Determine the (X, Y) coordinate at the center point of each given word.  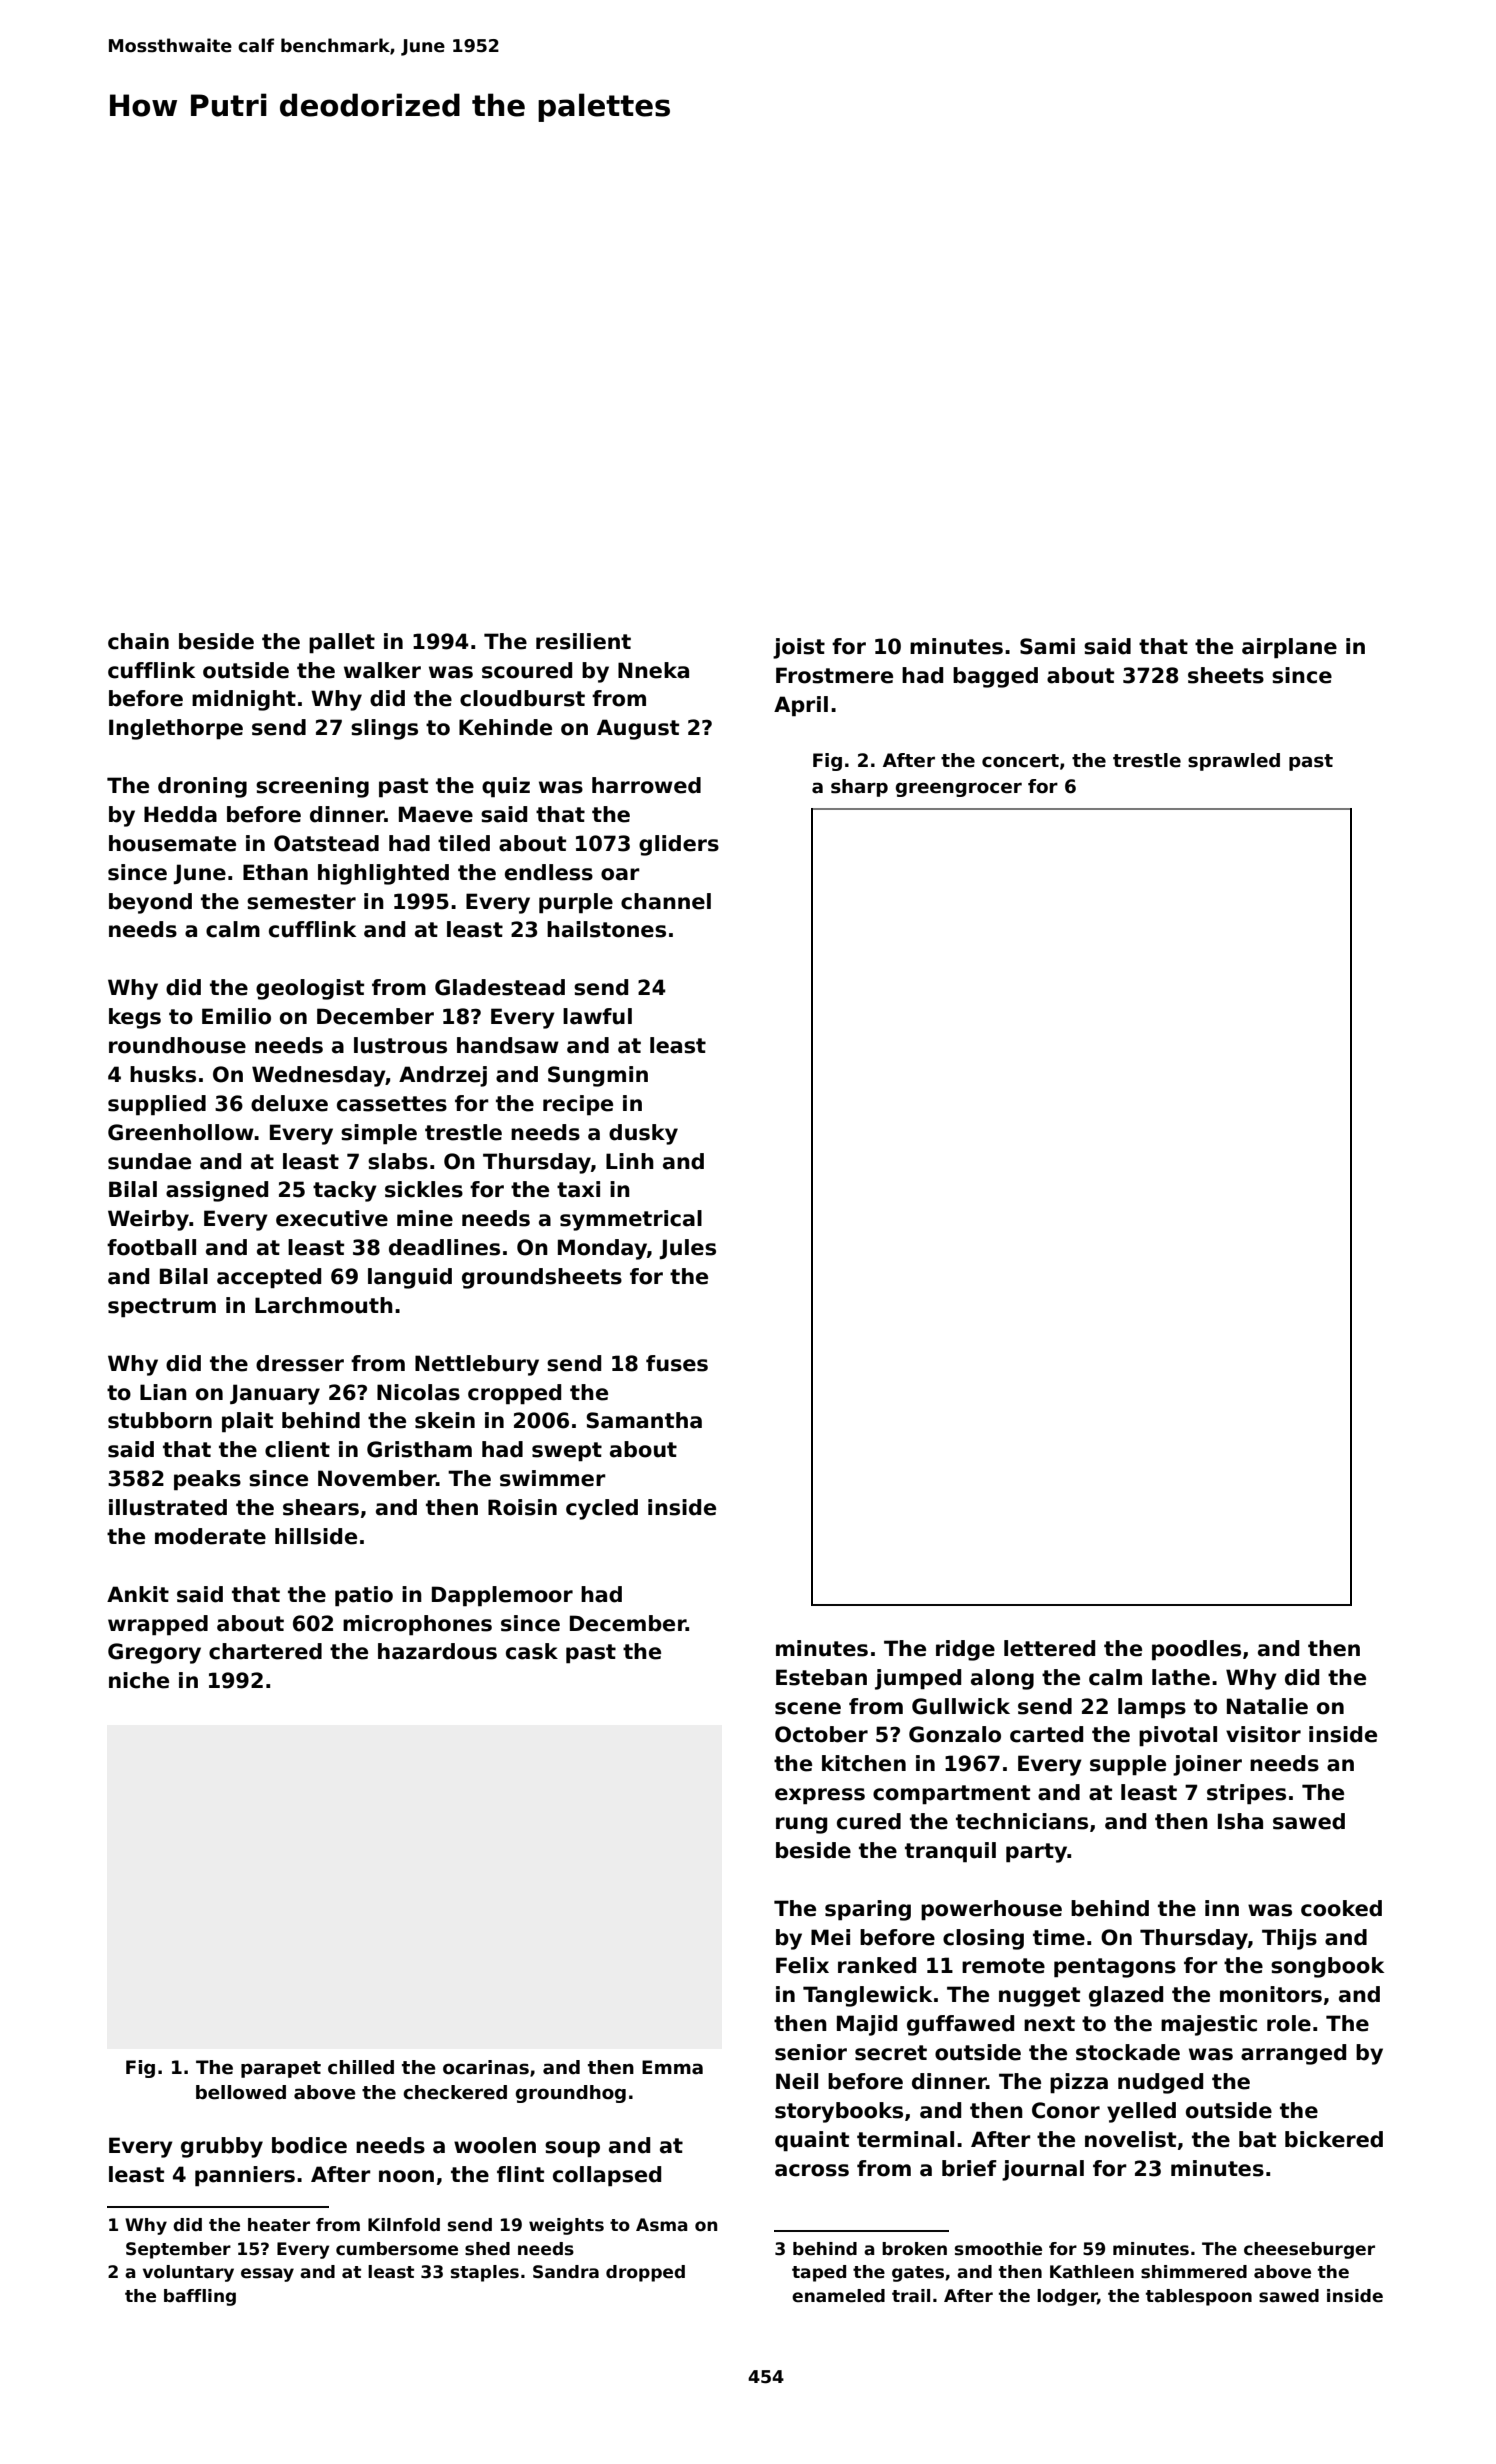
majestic (1209, 2025)
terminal (905, 2139)
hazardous (437, 1651)
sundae (149, 1161)
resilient (583, 641)
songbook (1327, 1967)
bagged (995, 677)
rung (801, 1825)
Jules (687, 1249)
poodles (1196, 1650)
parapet (281, 2069)
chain (138, 641)
